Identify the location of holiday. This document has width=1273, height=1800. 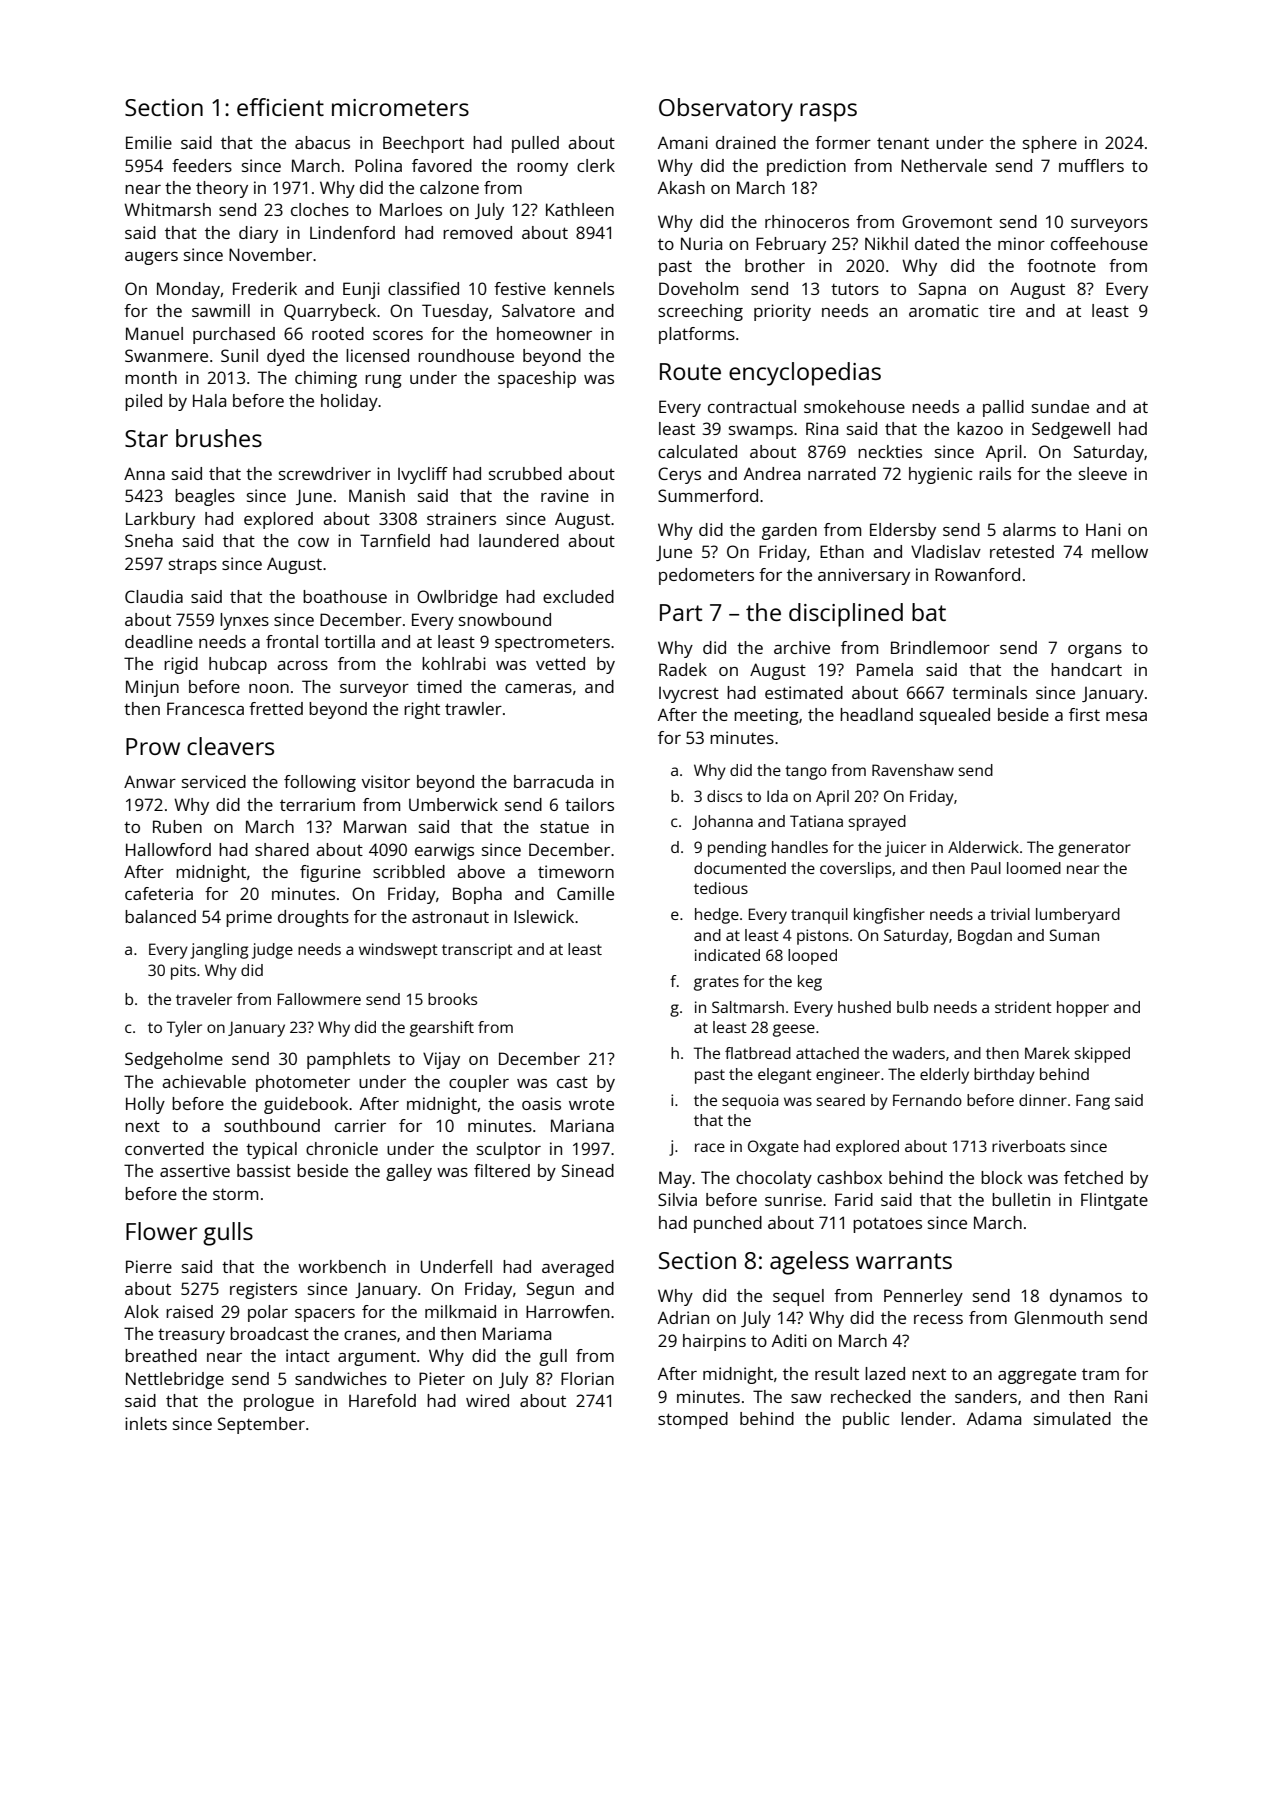
(349, 402).
